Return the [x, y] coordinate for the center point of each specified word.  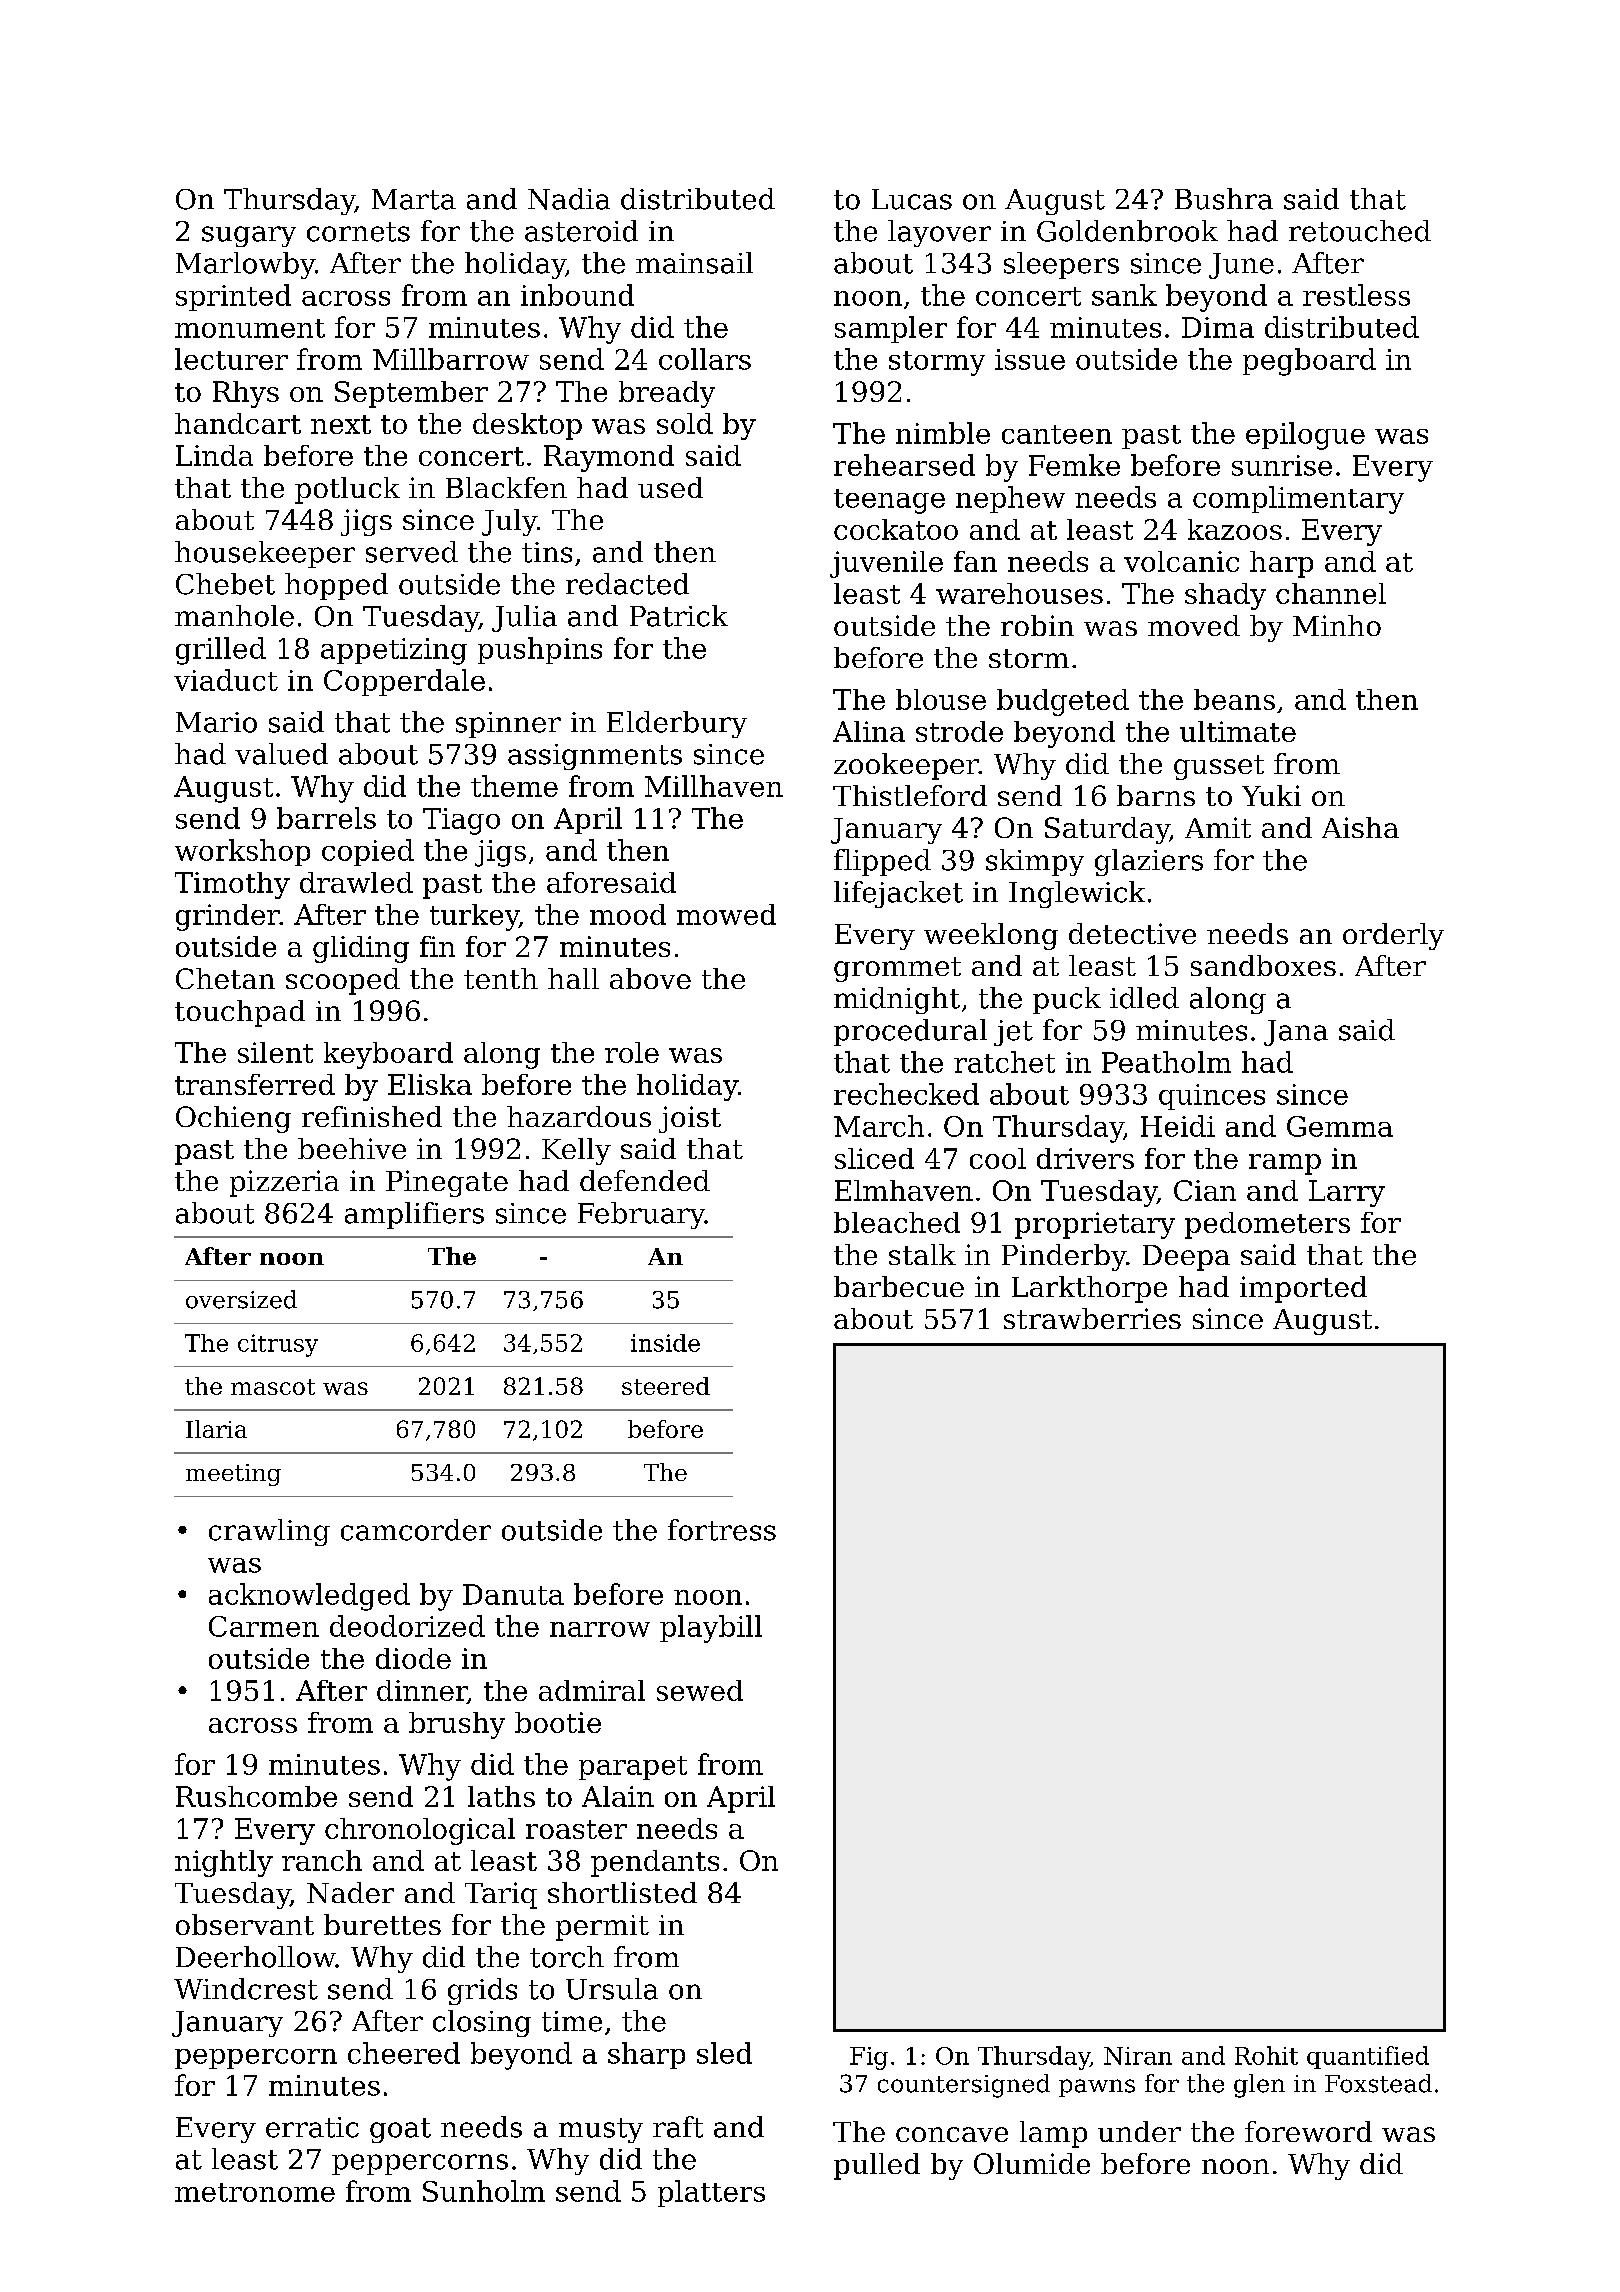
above [650, 978]
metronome [255, 2192]
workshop [242, 852]
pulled [877, 2166]
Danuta [513, 1594]
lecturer [231, 359]
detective [1132, 933]
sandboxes [1263, 965]
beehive [352, 1148]
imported [1303, 1289]
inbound [577, 295]
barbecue [899, 1286]
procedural [910, 1032]
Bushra [1224, 199]
